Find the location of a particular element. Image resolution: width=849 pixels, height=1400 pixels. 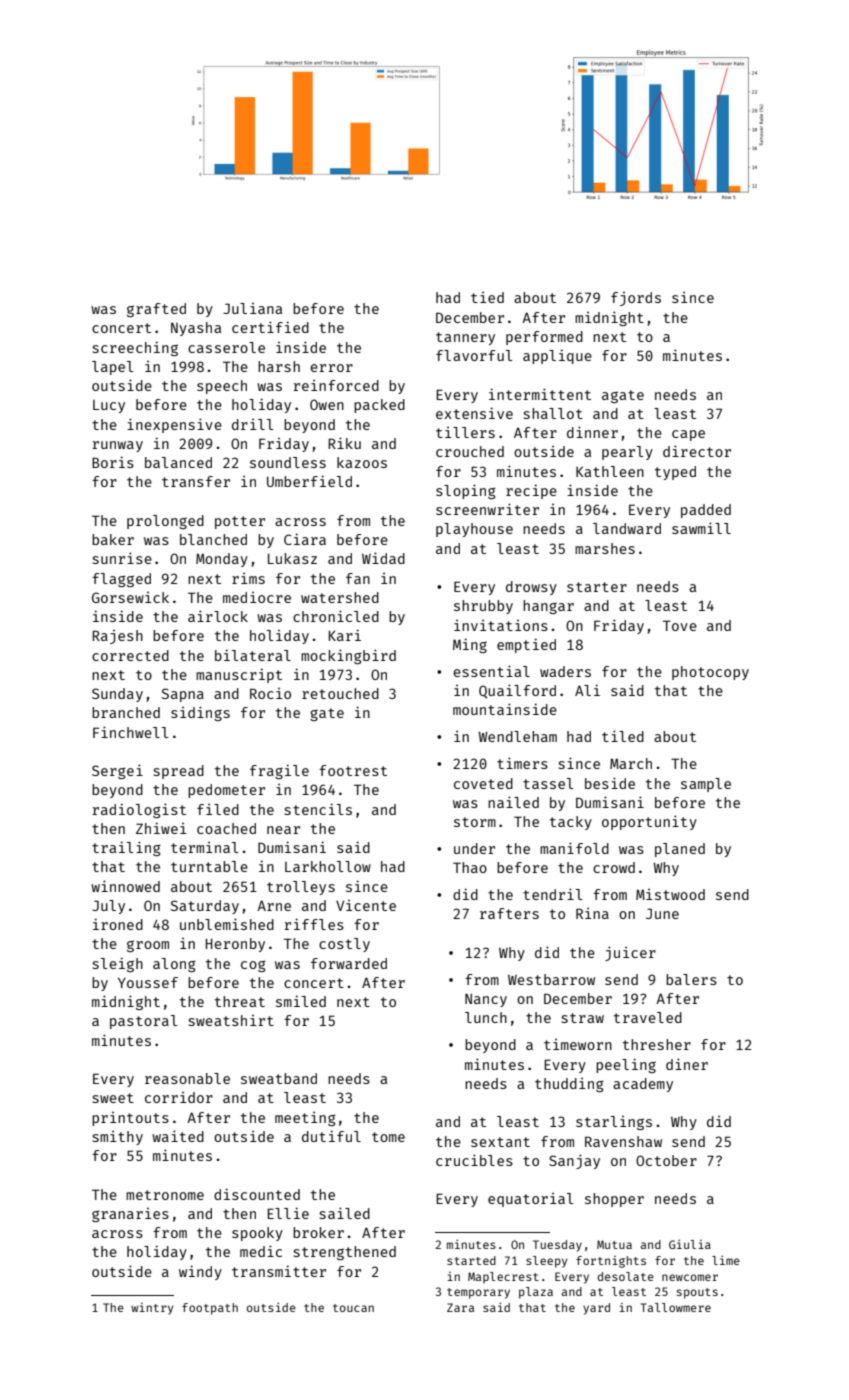

error is located at coordinates (331, 368).
